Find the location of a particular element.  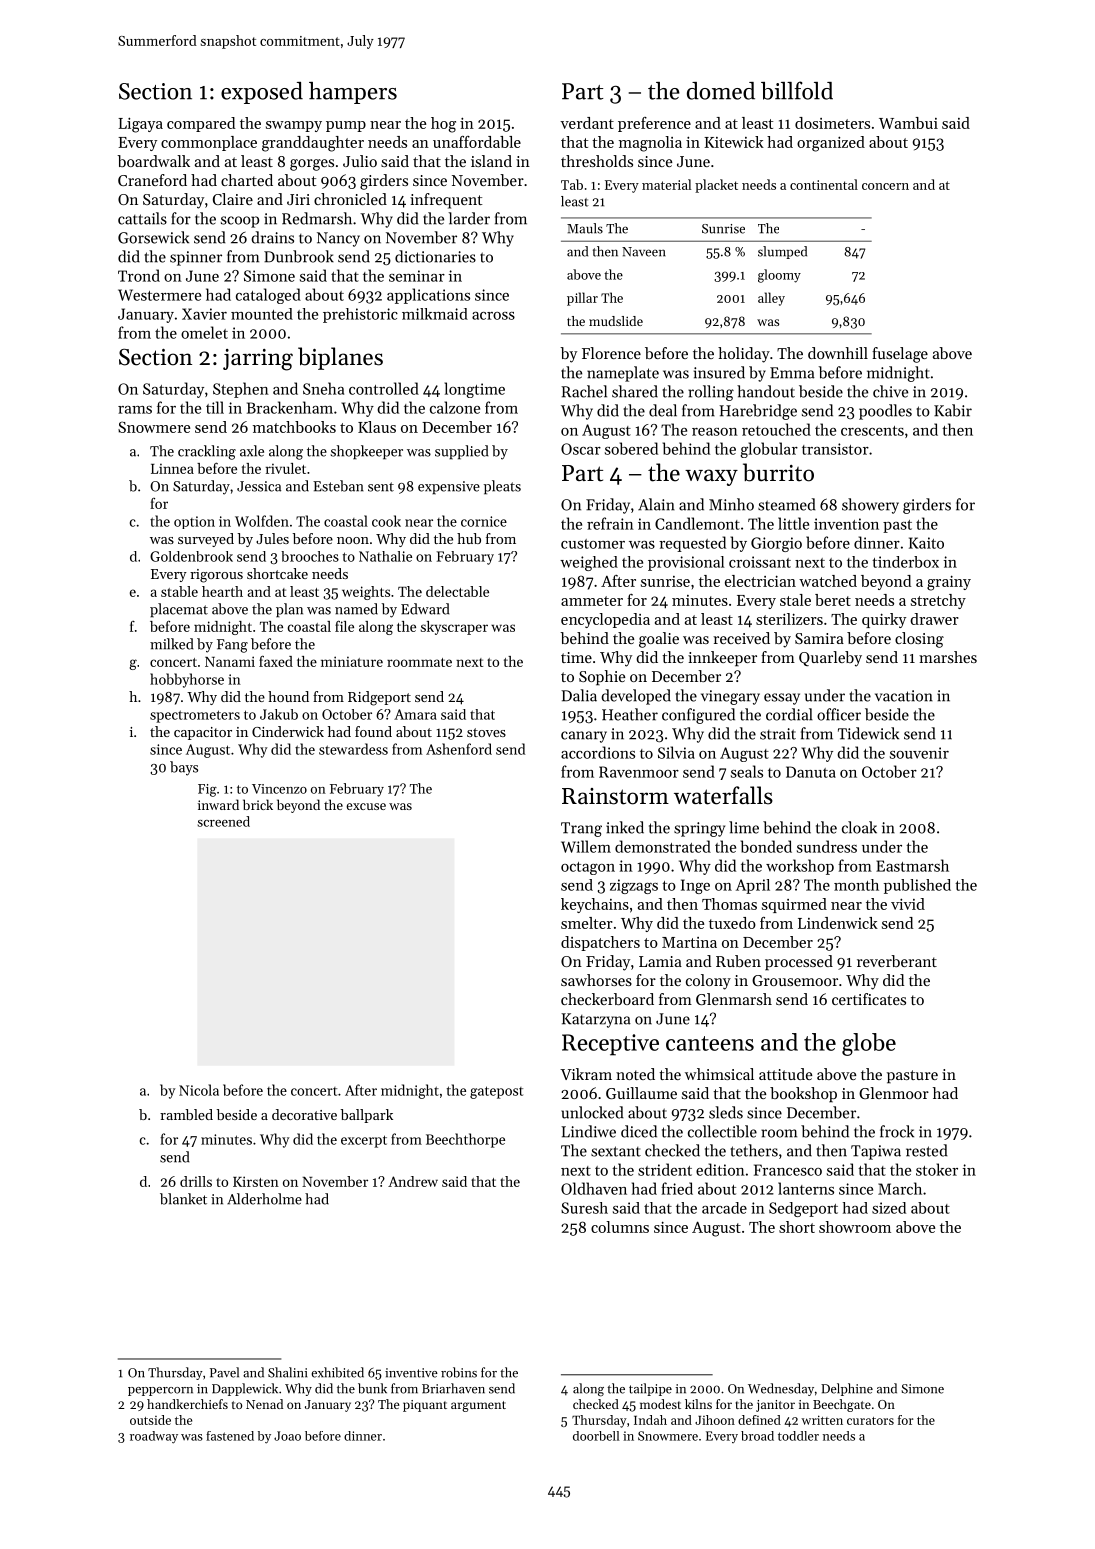

checkerboard is located at coordinates (607, 999).
